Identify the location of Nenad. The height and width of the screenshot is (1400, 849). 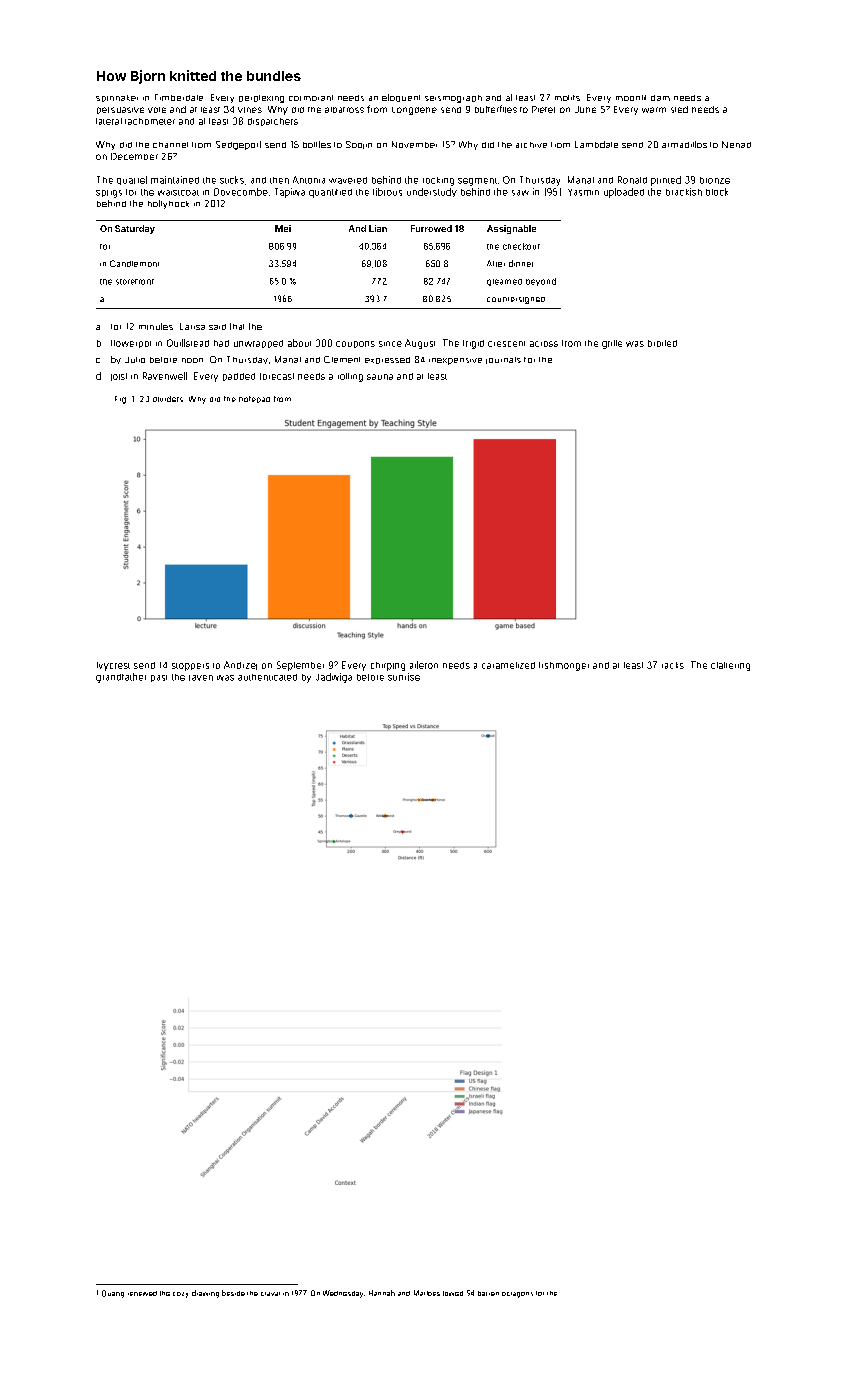
(736, 144).
